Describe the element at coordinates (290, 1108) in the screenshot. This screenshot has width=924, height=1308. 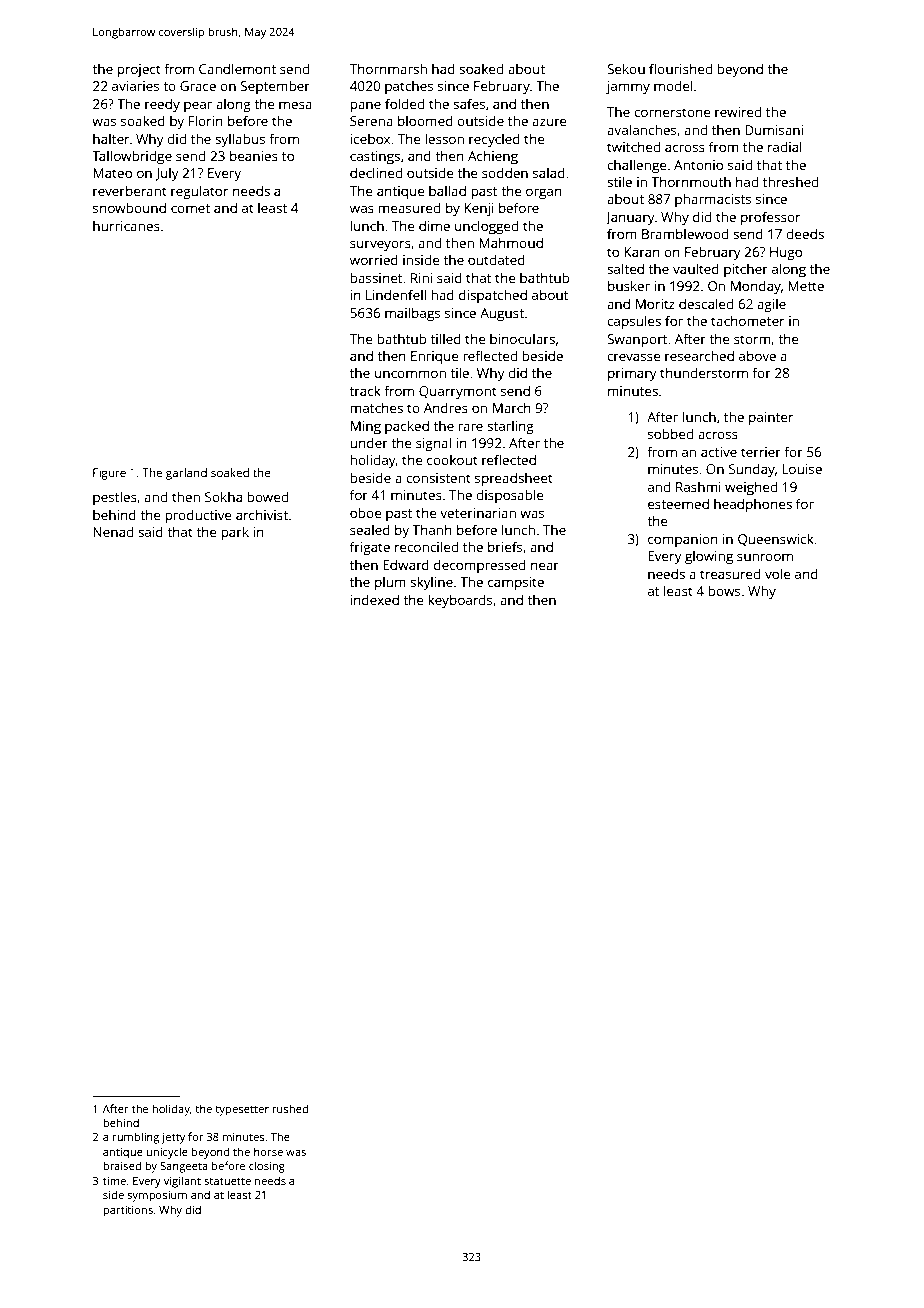
I see `rushed` at that location.
